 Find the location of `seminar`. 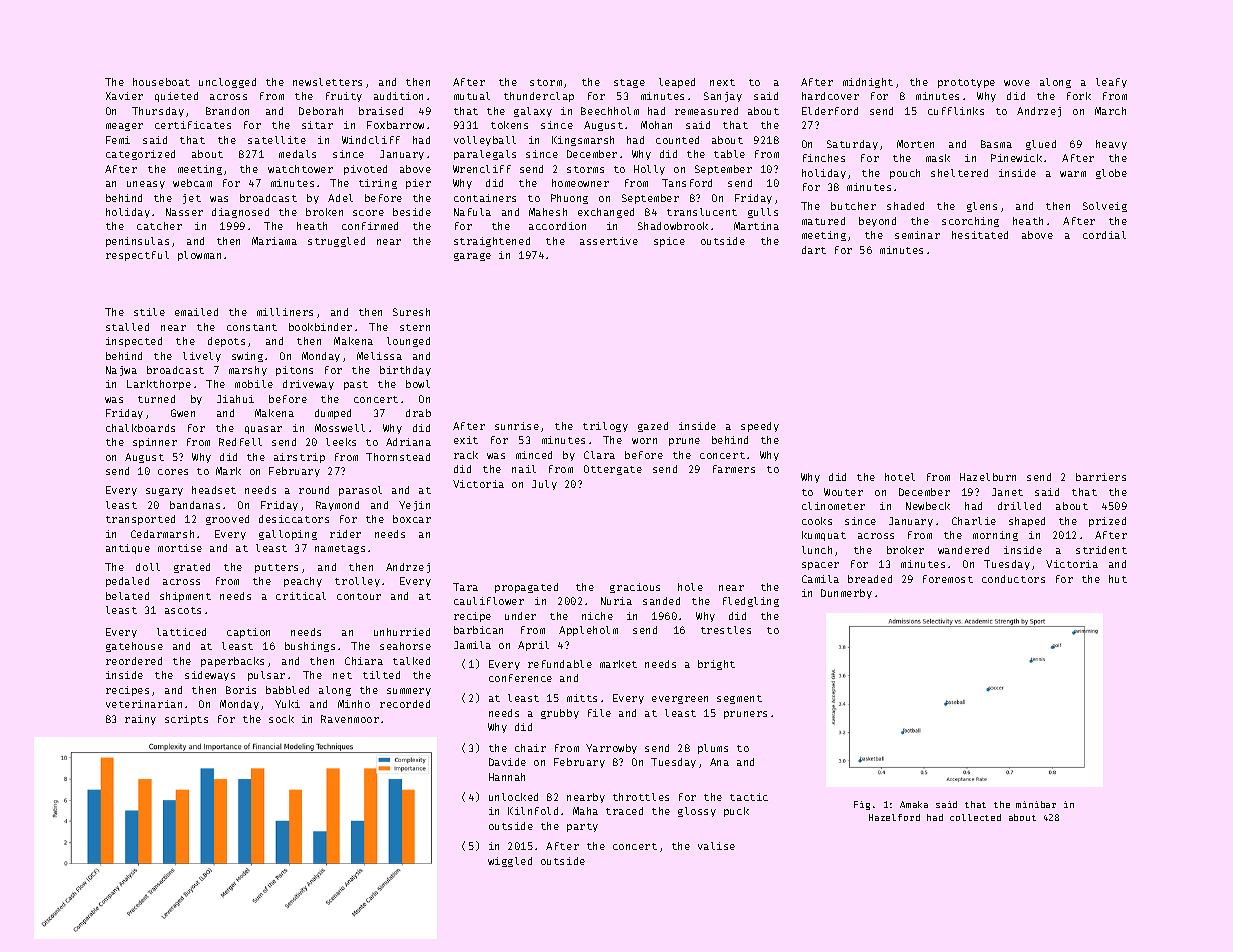

seminar is located at coordinates (917, 235).
